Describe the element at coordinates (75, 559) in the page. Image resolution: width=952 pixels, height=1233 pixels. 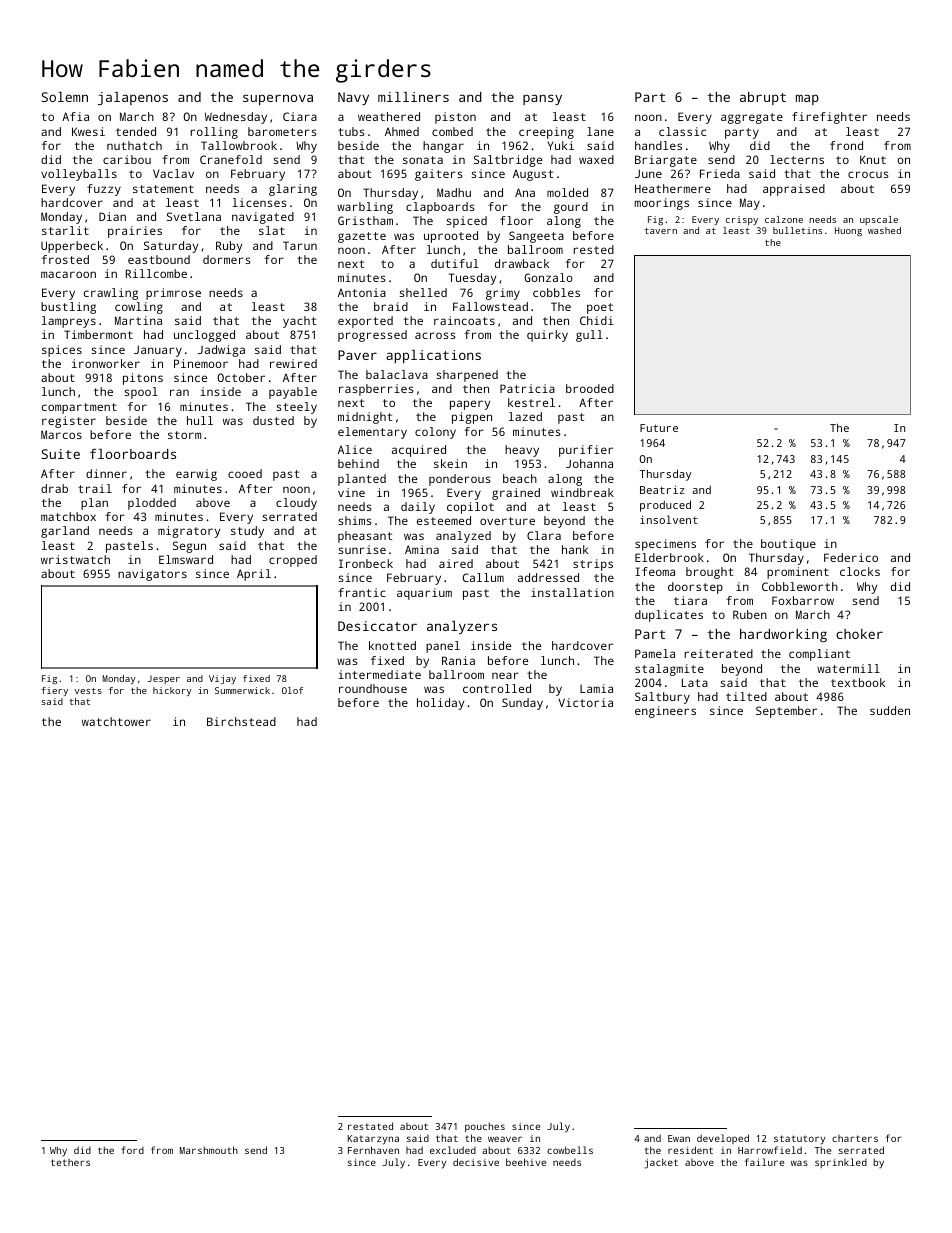
I see `wristwatch` at that location.
